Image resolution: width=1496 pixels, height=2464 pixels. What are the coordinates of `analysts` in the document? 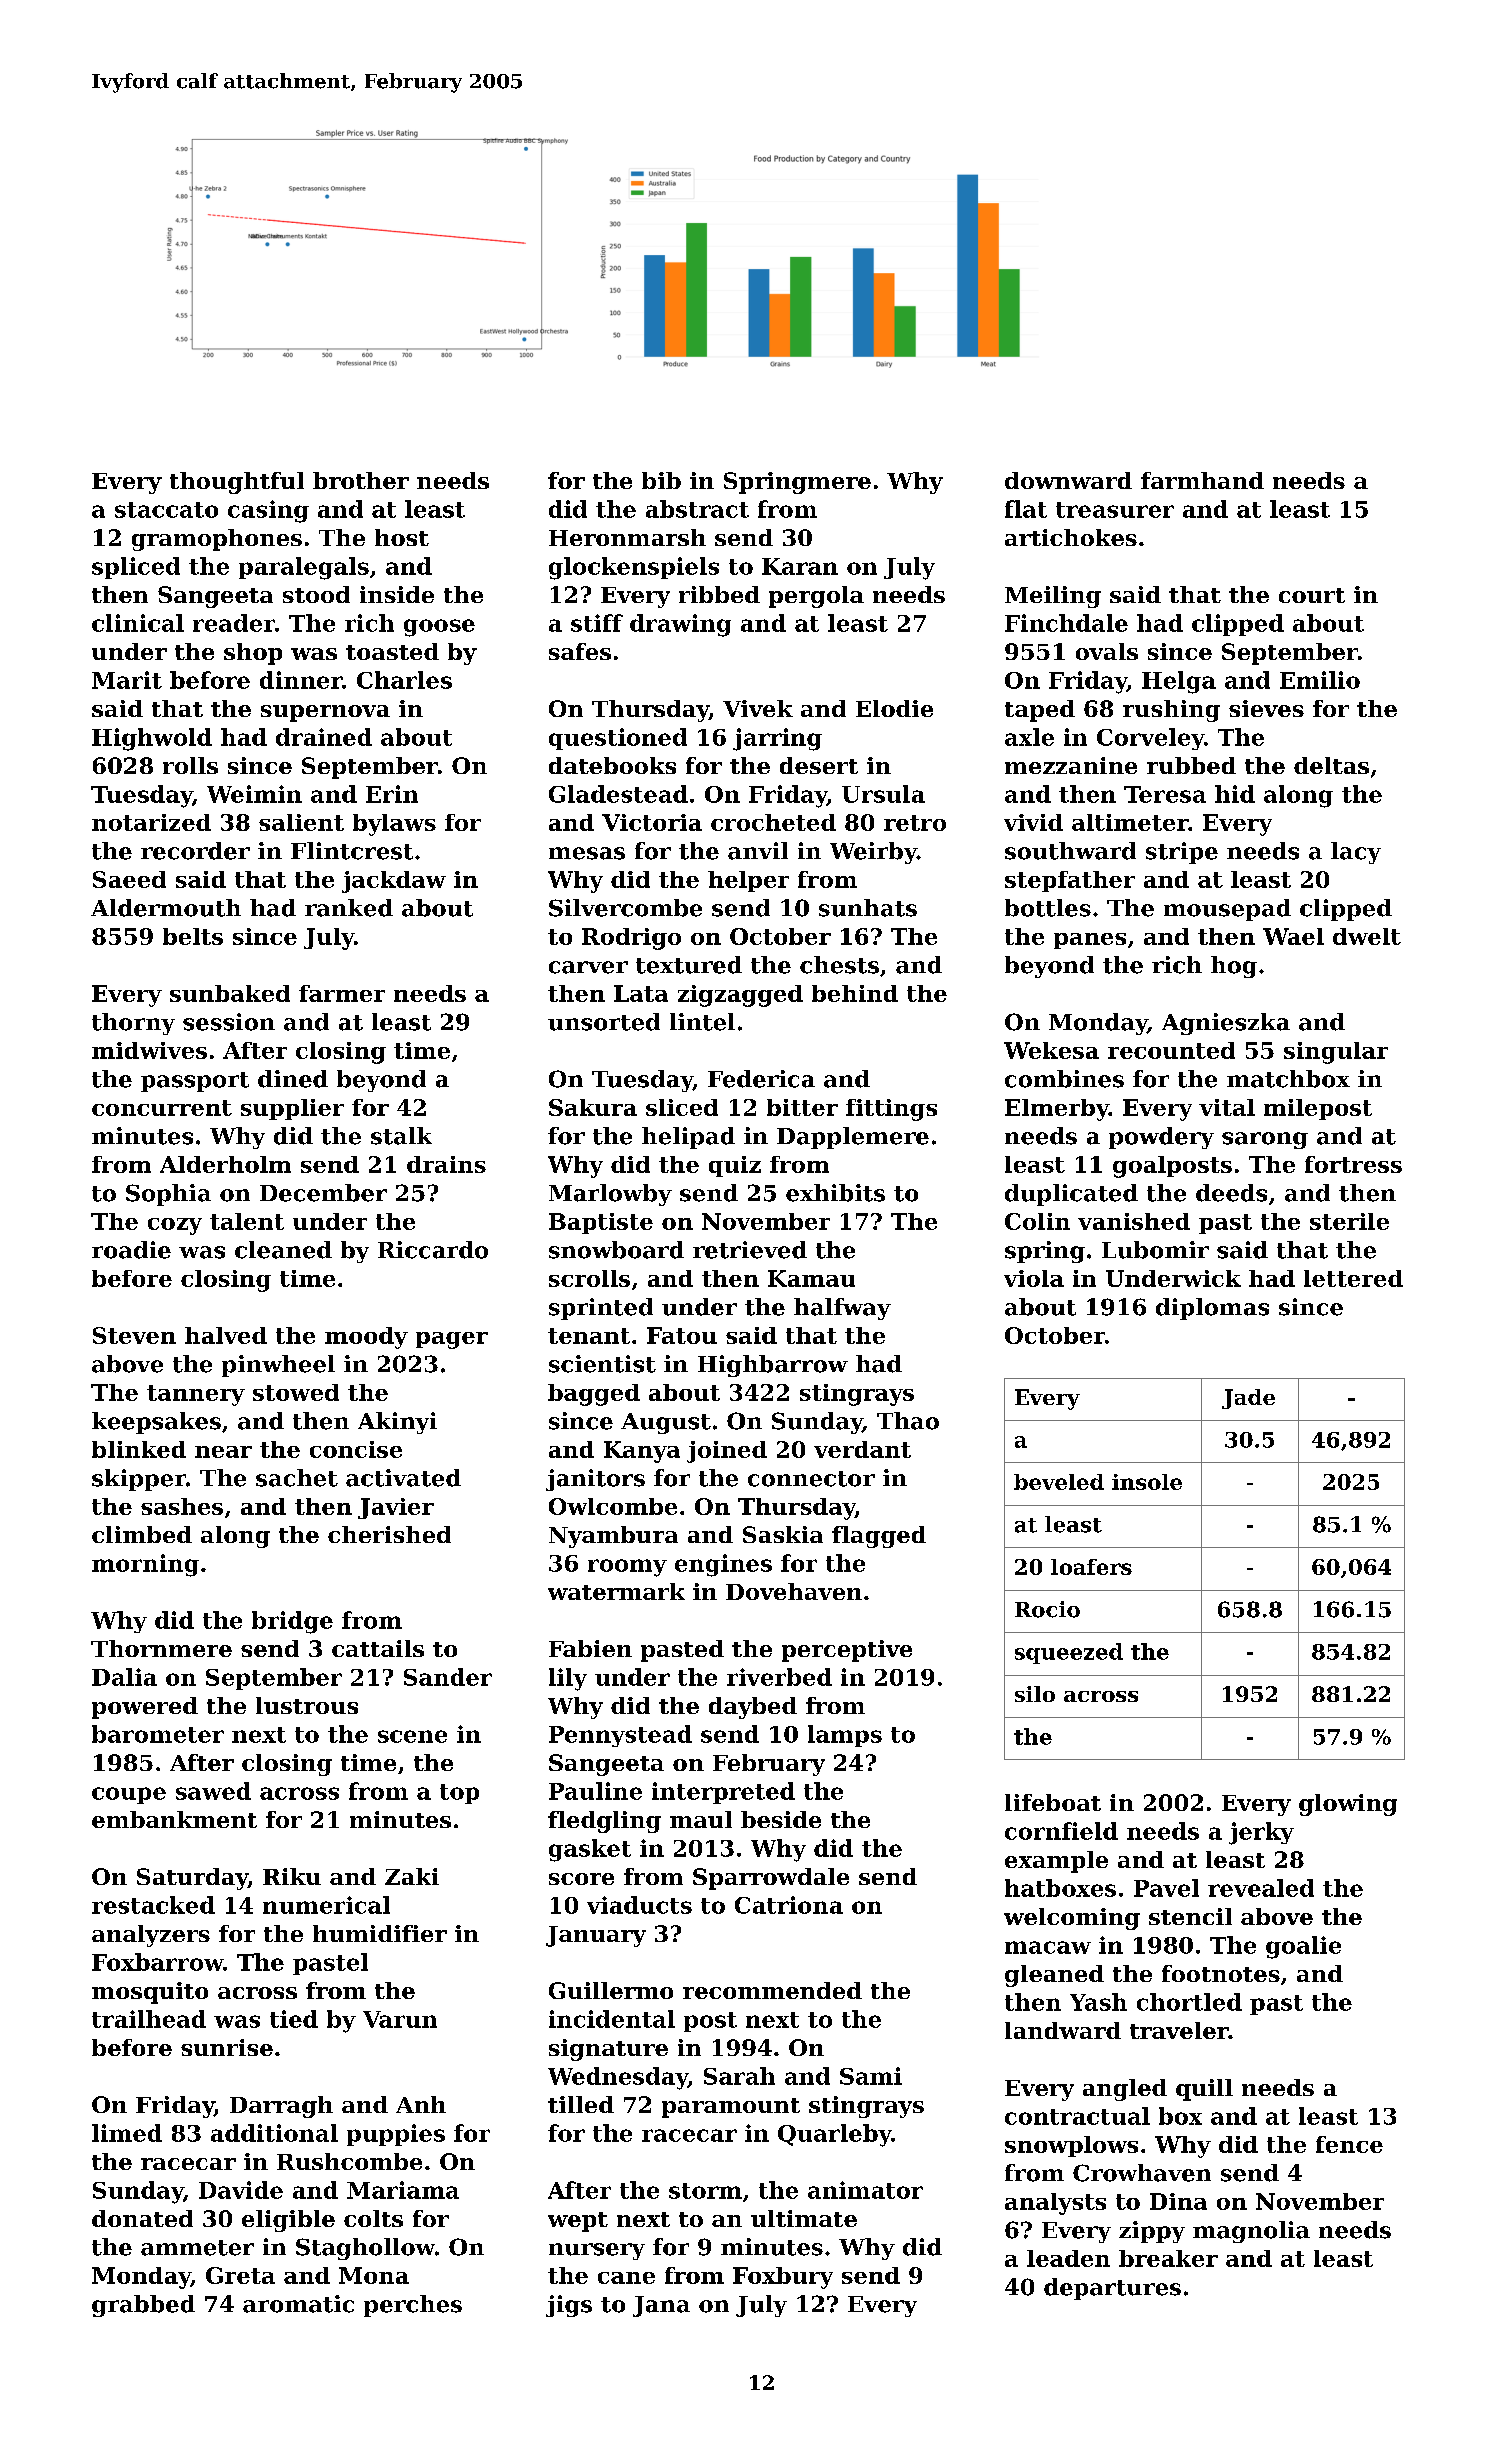 It's located at (1055, 2204).
